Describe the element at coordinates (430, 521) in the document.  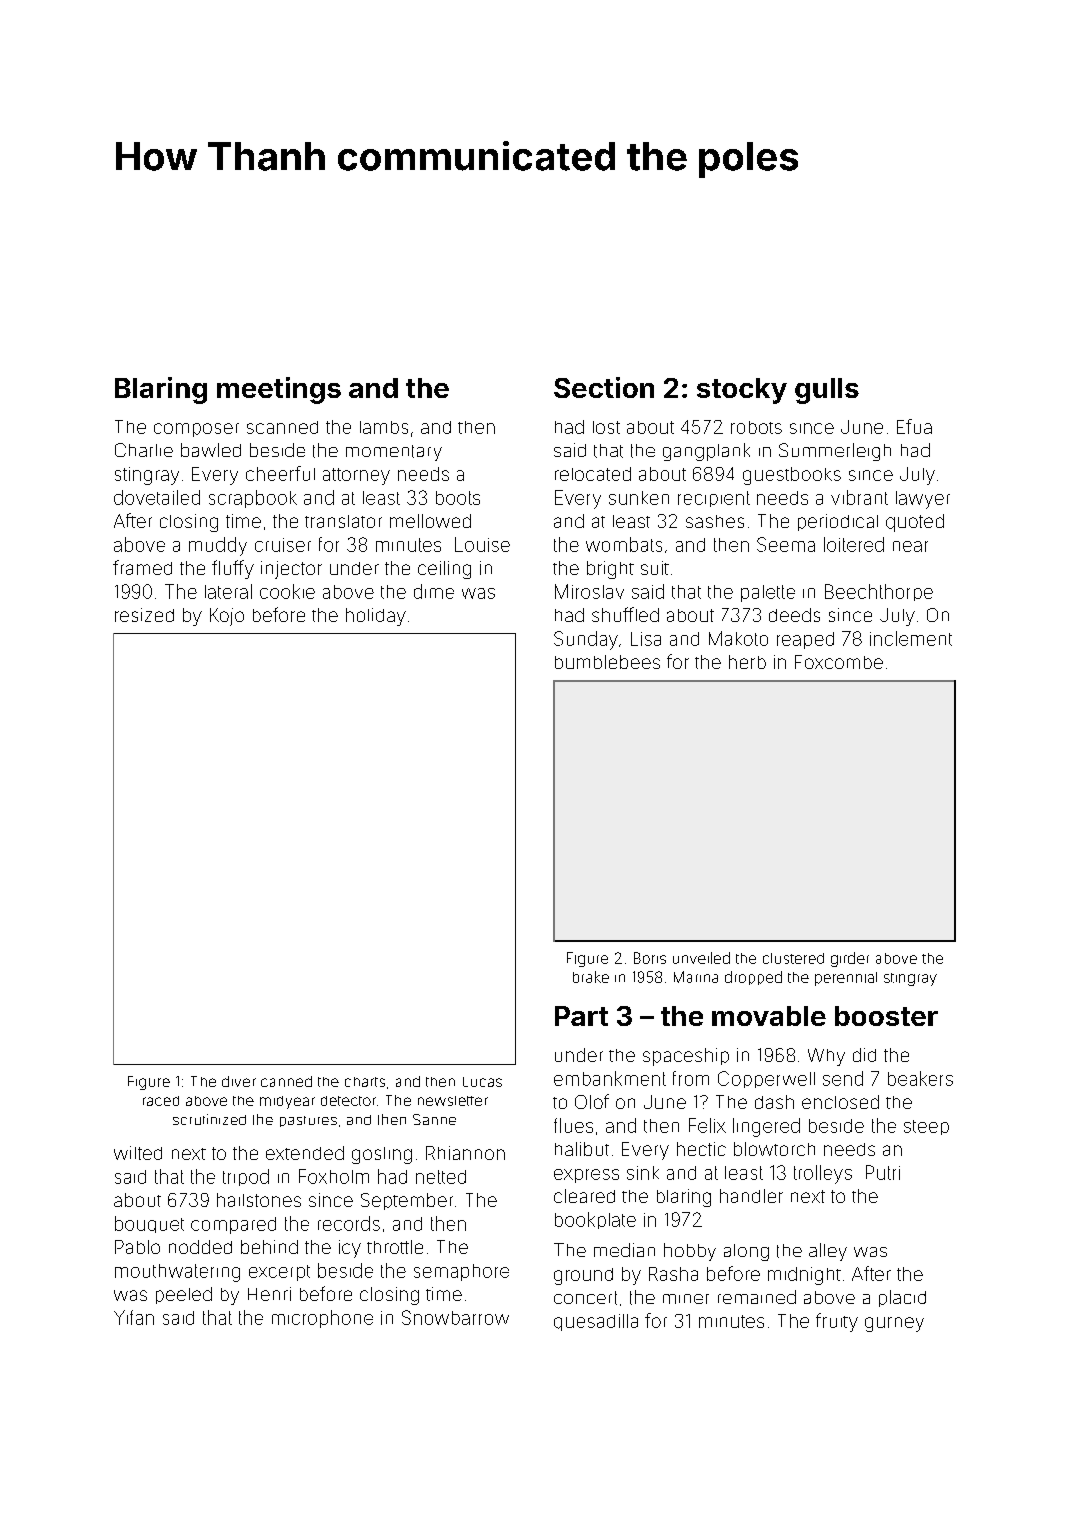
I see `mellowed` at that location.
